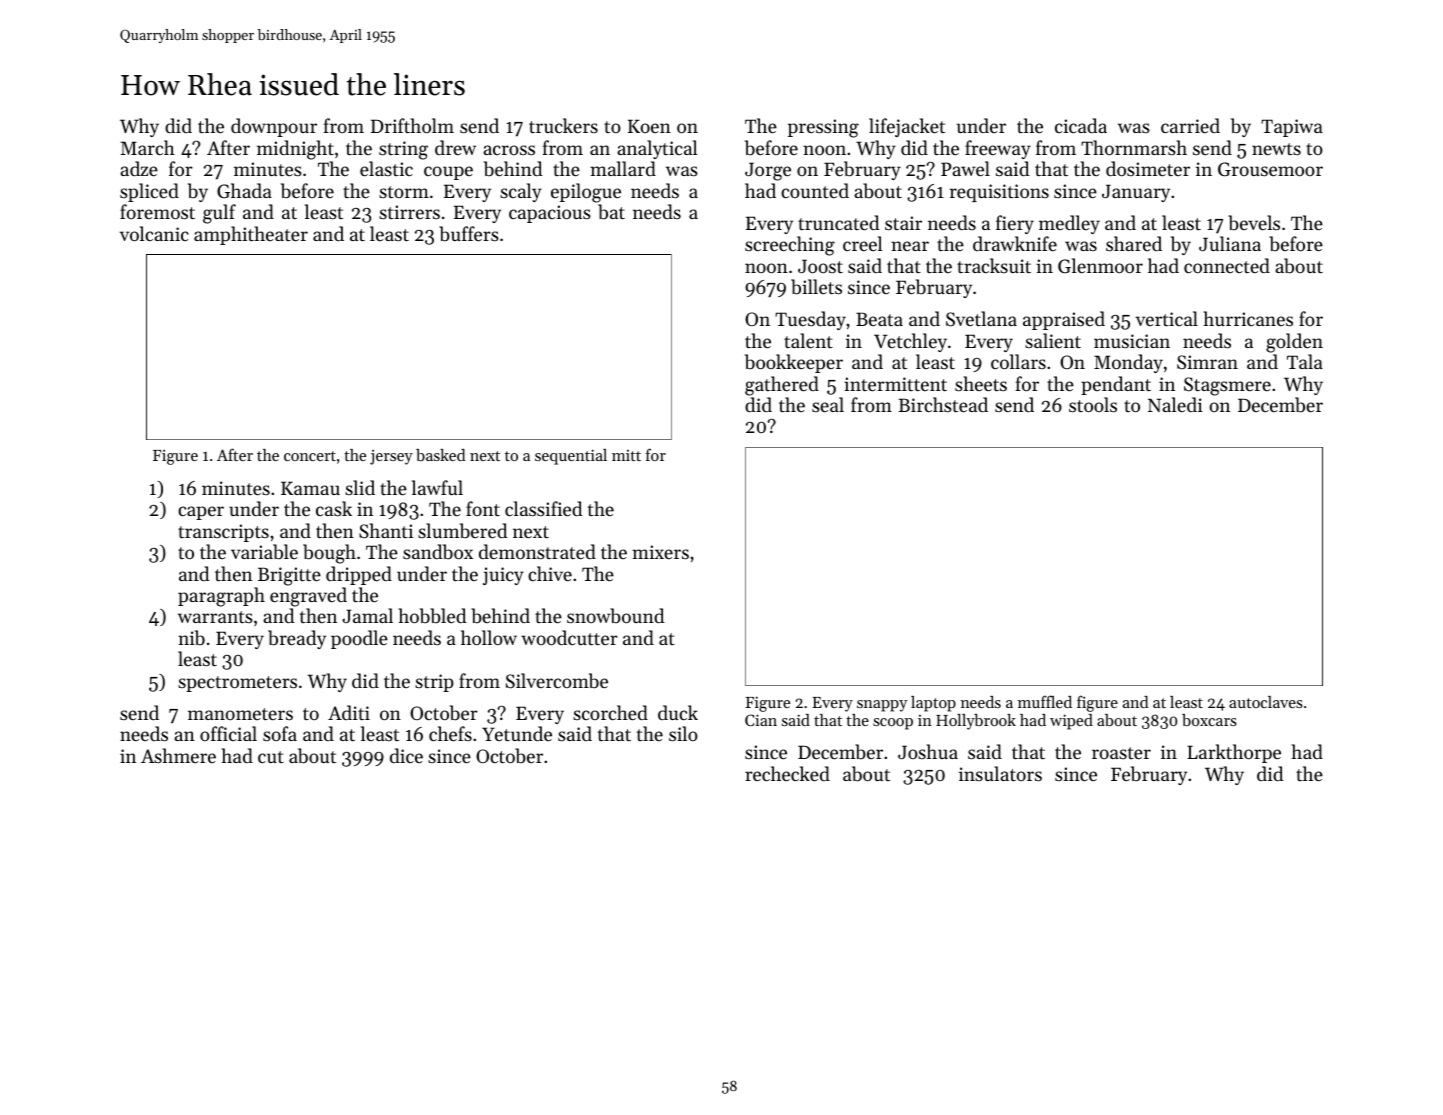  I want to click on amphitheater, so click(251, 235).
